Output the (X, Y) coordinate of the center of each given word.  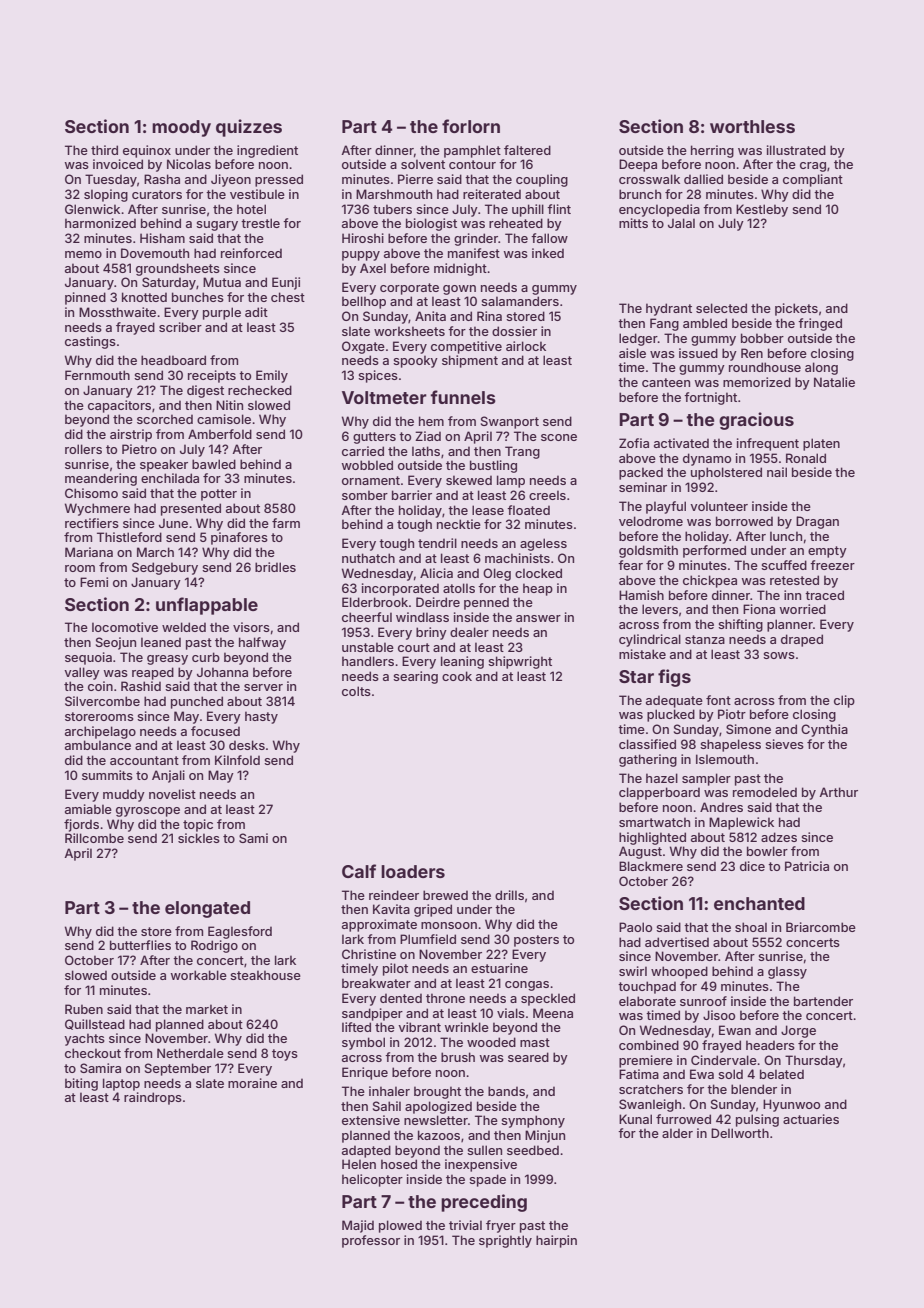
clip (844, 701)
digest (205, 391)
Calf (359, 871)
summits (107, 775)
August (640, 852)
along (821, 368)
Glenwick (92, 209)
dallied (703, 179)
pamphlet (472, 151)
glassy (787, 972)
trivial (465, 1225)
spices (378, 376)
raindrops (153, 1098)
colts (356, 691)
